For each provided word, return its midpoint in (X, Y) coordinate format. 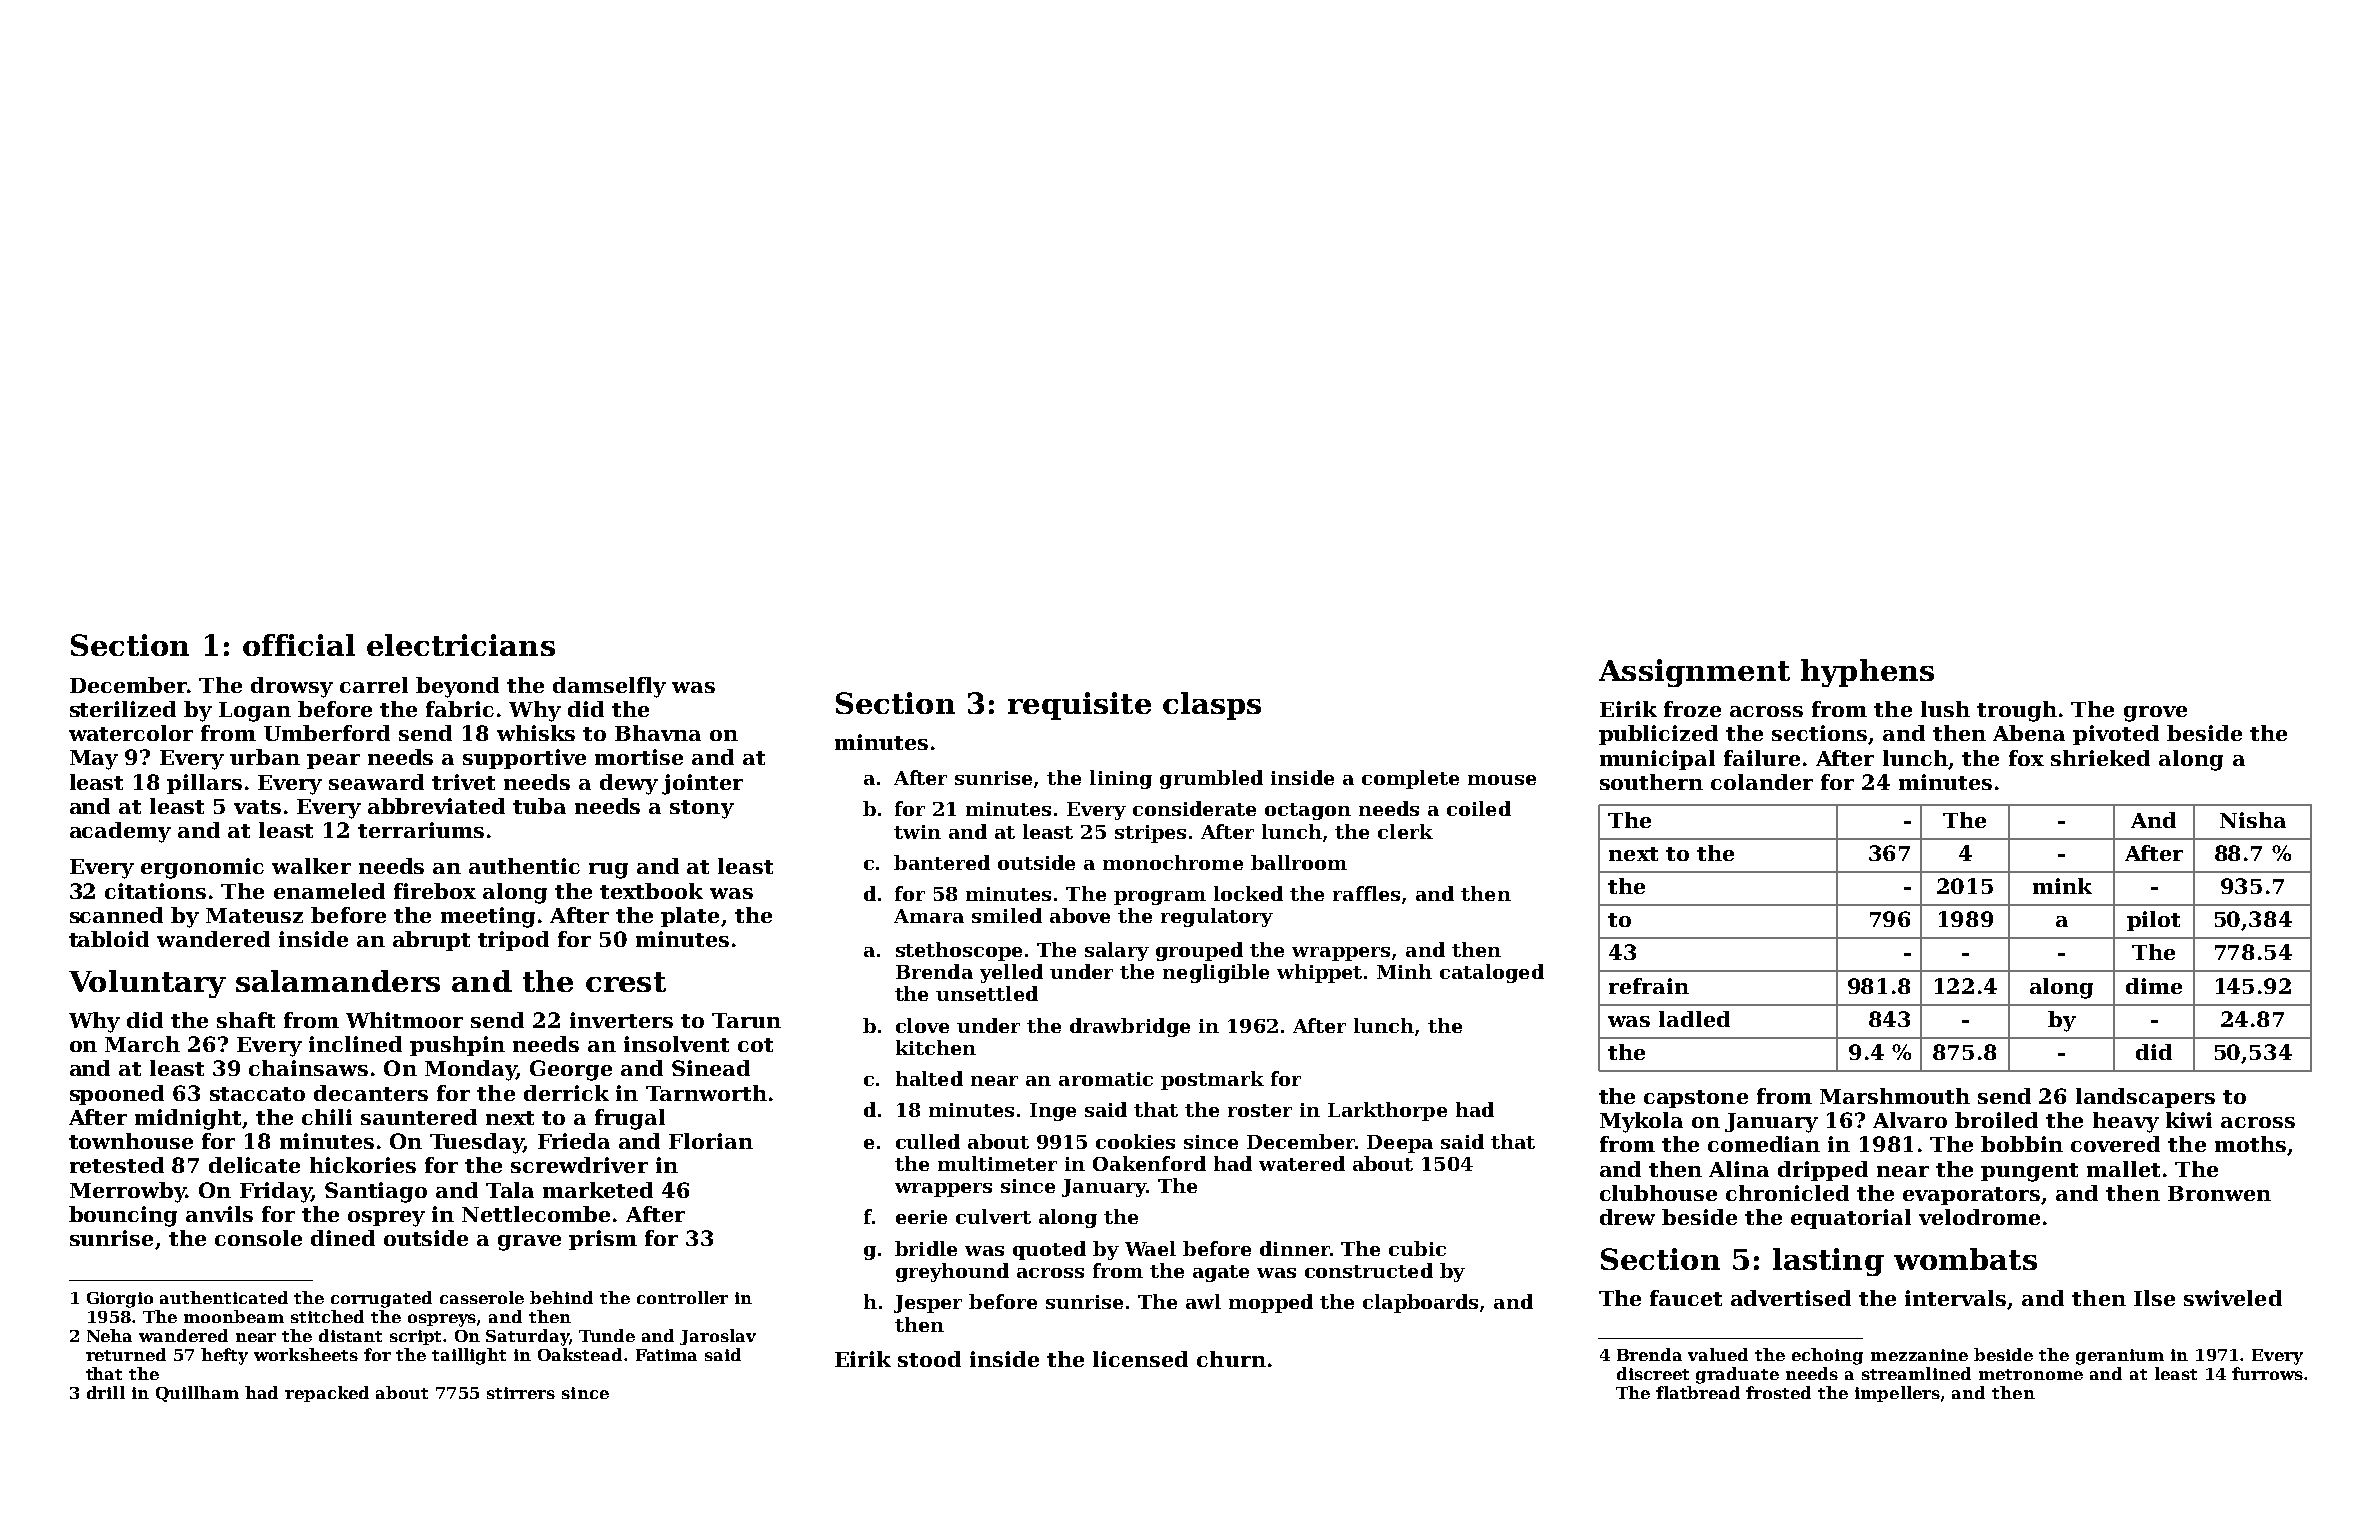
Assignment (1694, 673)
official (299, 645)
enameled (329, 891)
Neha (109, 1335)
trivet (463, 782)
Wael (1150, 1248)
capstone (1696, 1099)
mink (2062, 886)
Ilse (2154, 1298)
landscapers (2145, 1098)
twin (917, 832)
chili (327, 1117)
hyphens (1867, 673)
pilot (2153, 921)
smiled (1007, 915)
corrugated (381, 1299)
